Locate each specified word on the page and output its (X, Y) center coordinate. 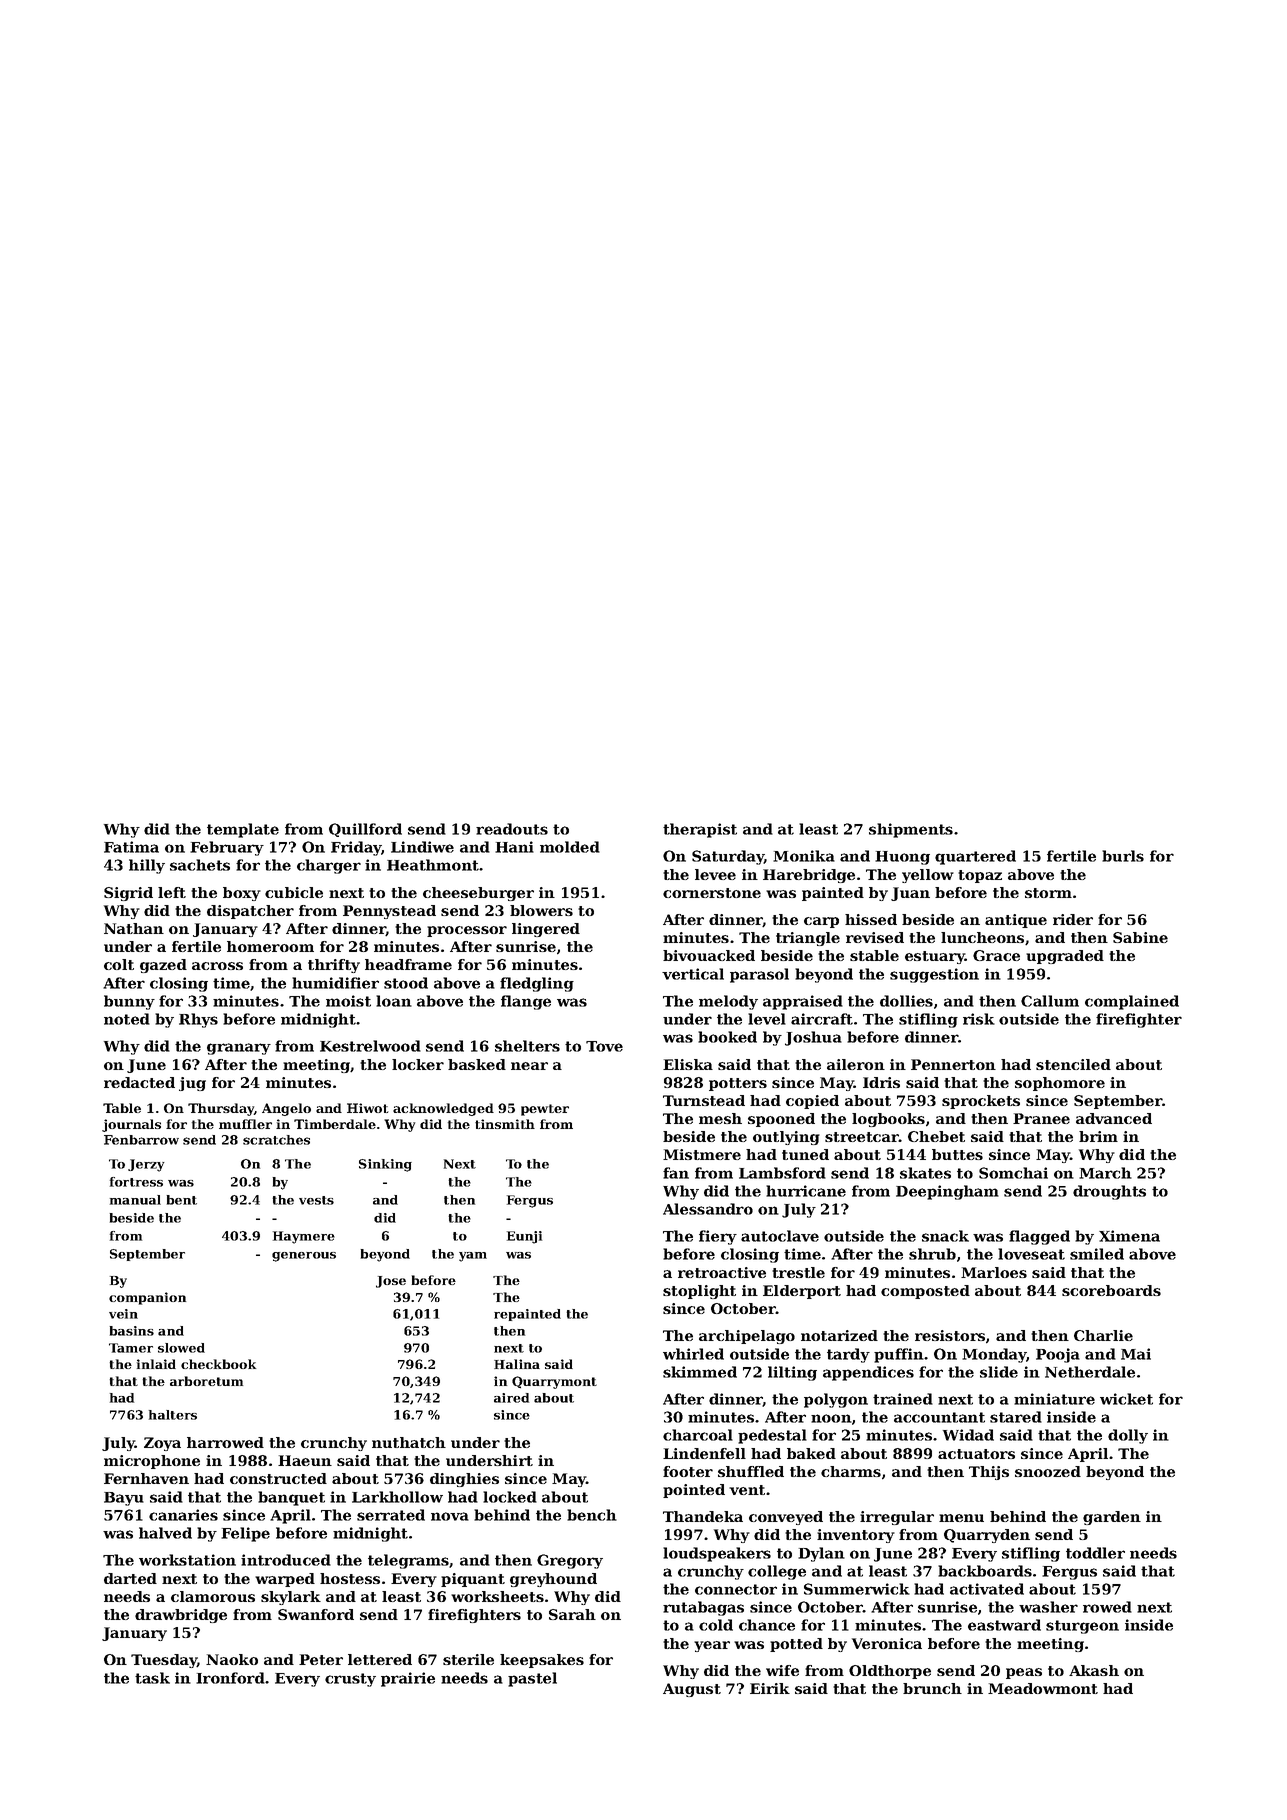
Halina (517, 1364)
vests (316, 1200)
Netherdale (1090, 1372)
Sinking (385, 1165)
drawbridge (181, 1616)
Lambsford (782, 1173)
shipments (911, 830)
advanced (1114, 1118)
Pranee (1041, 1118)
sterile (468, 1659)
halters (173, 1415)
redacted (139, 1082)
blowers (541, 910)
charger (329, 866)
